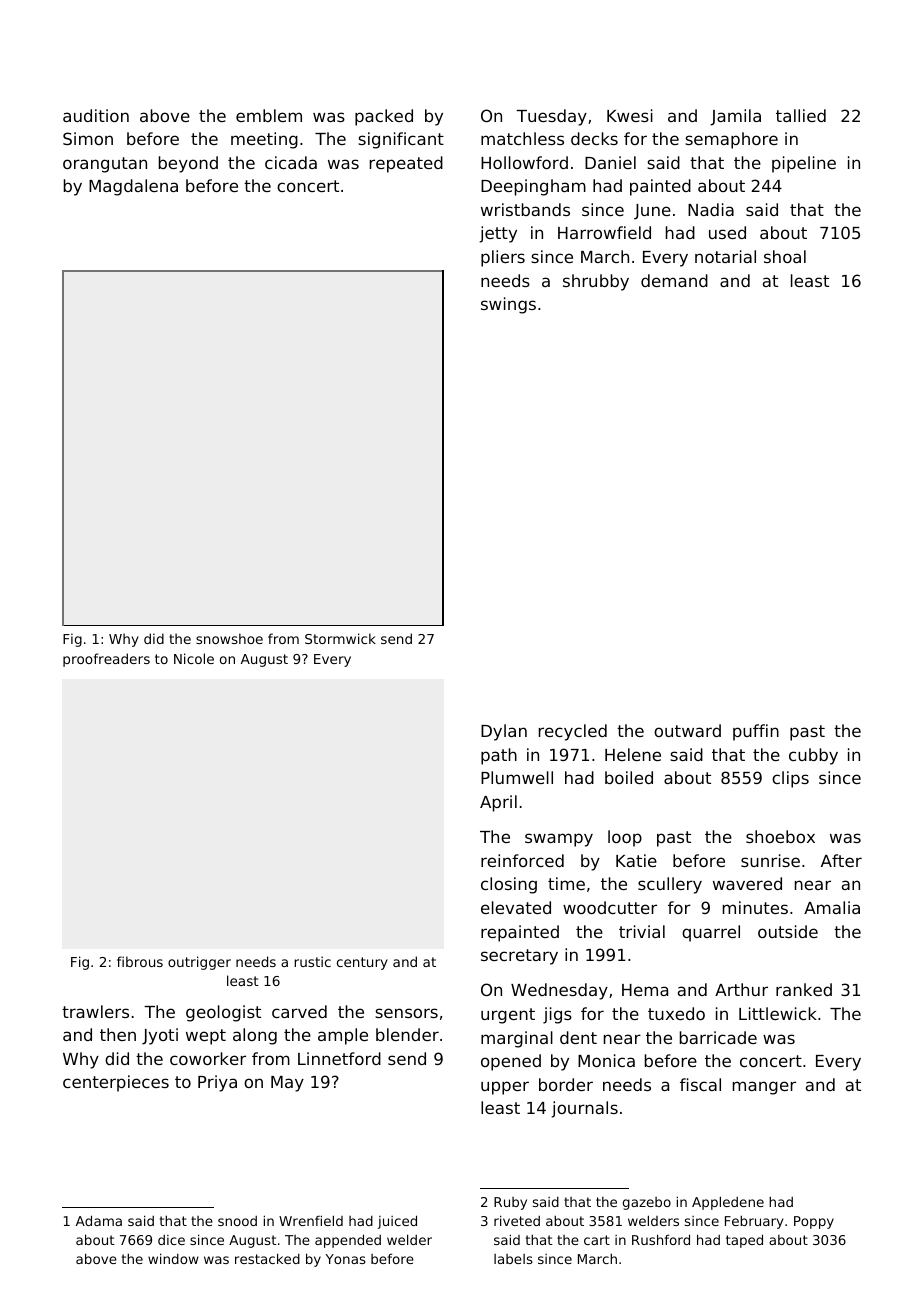 The width and height of the screenshot is (924, 1308). I want to click on along, so click(255, 1036).
